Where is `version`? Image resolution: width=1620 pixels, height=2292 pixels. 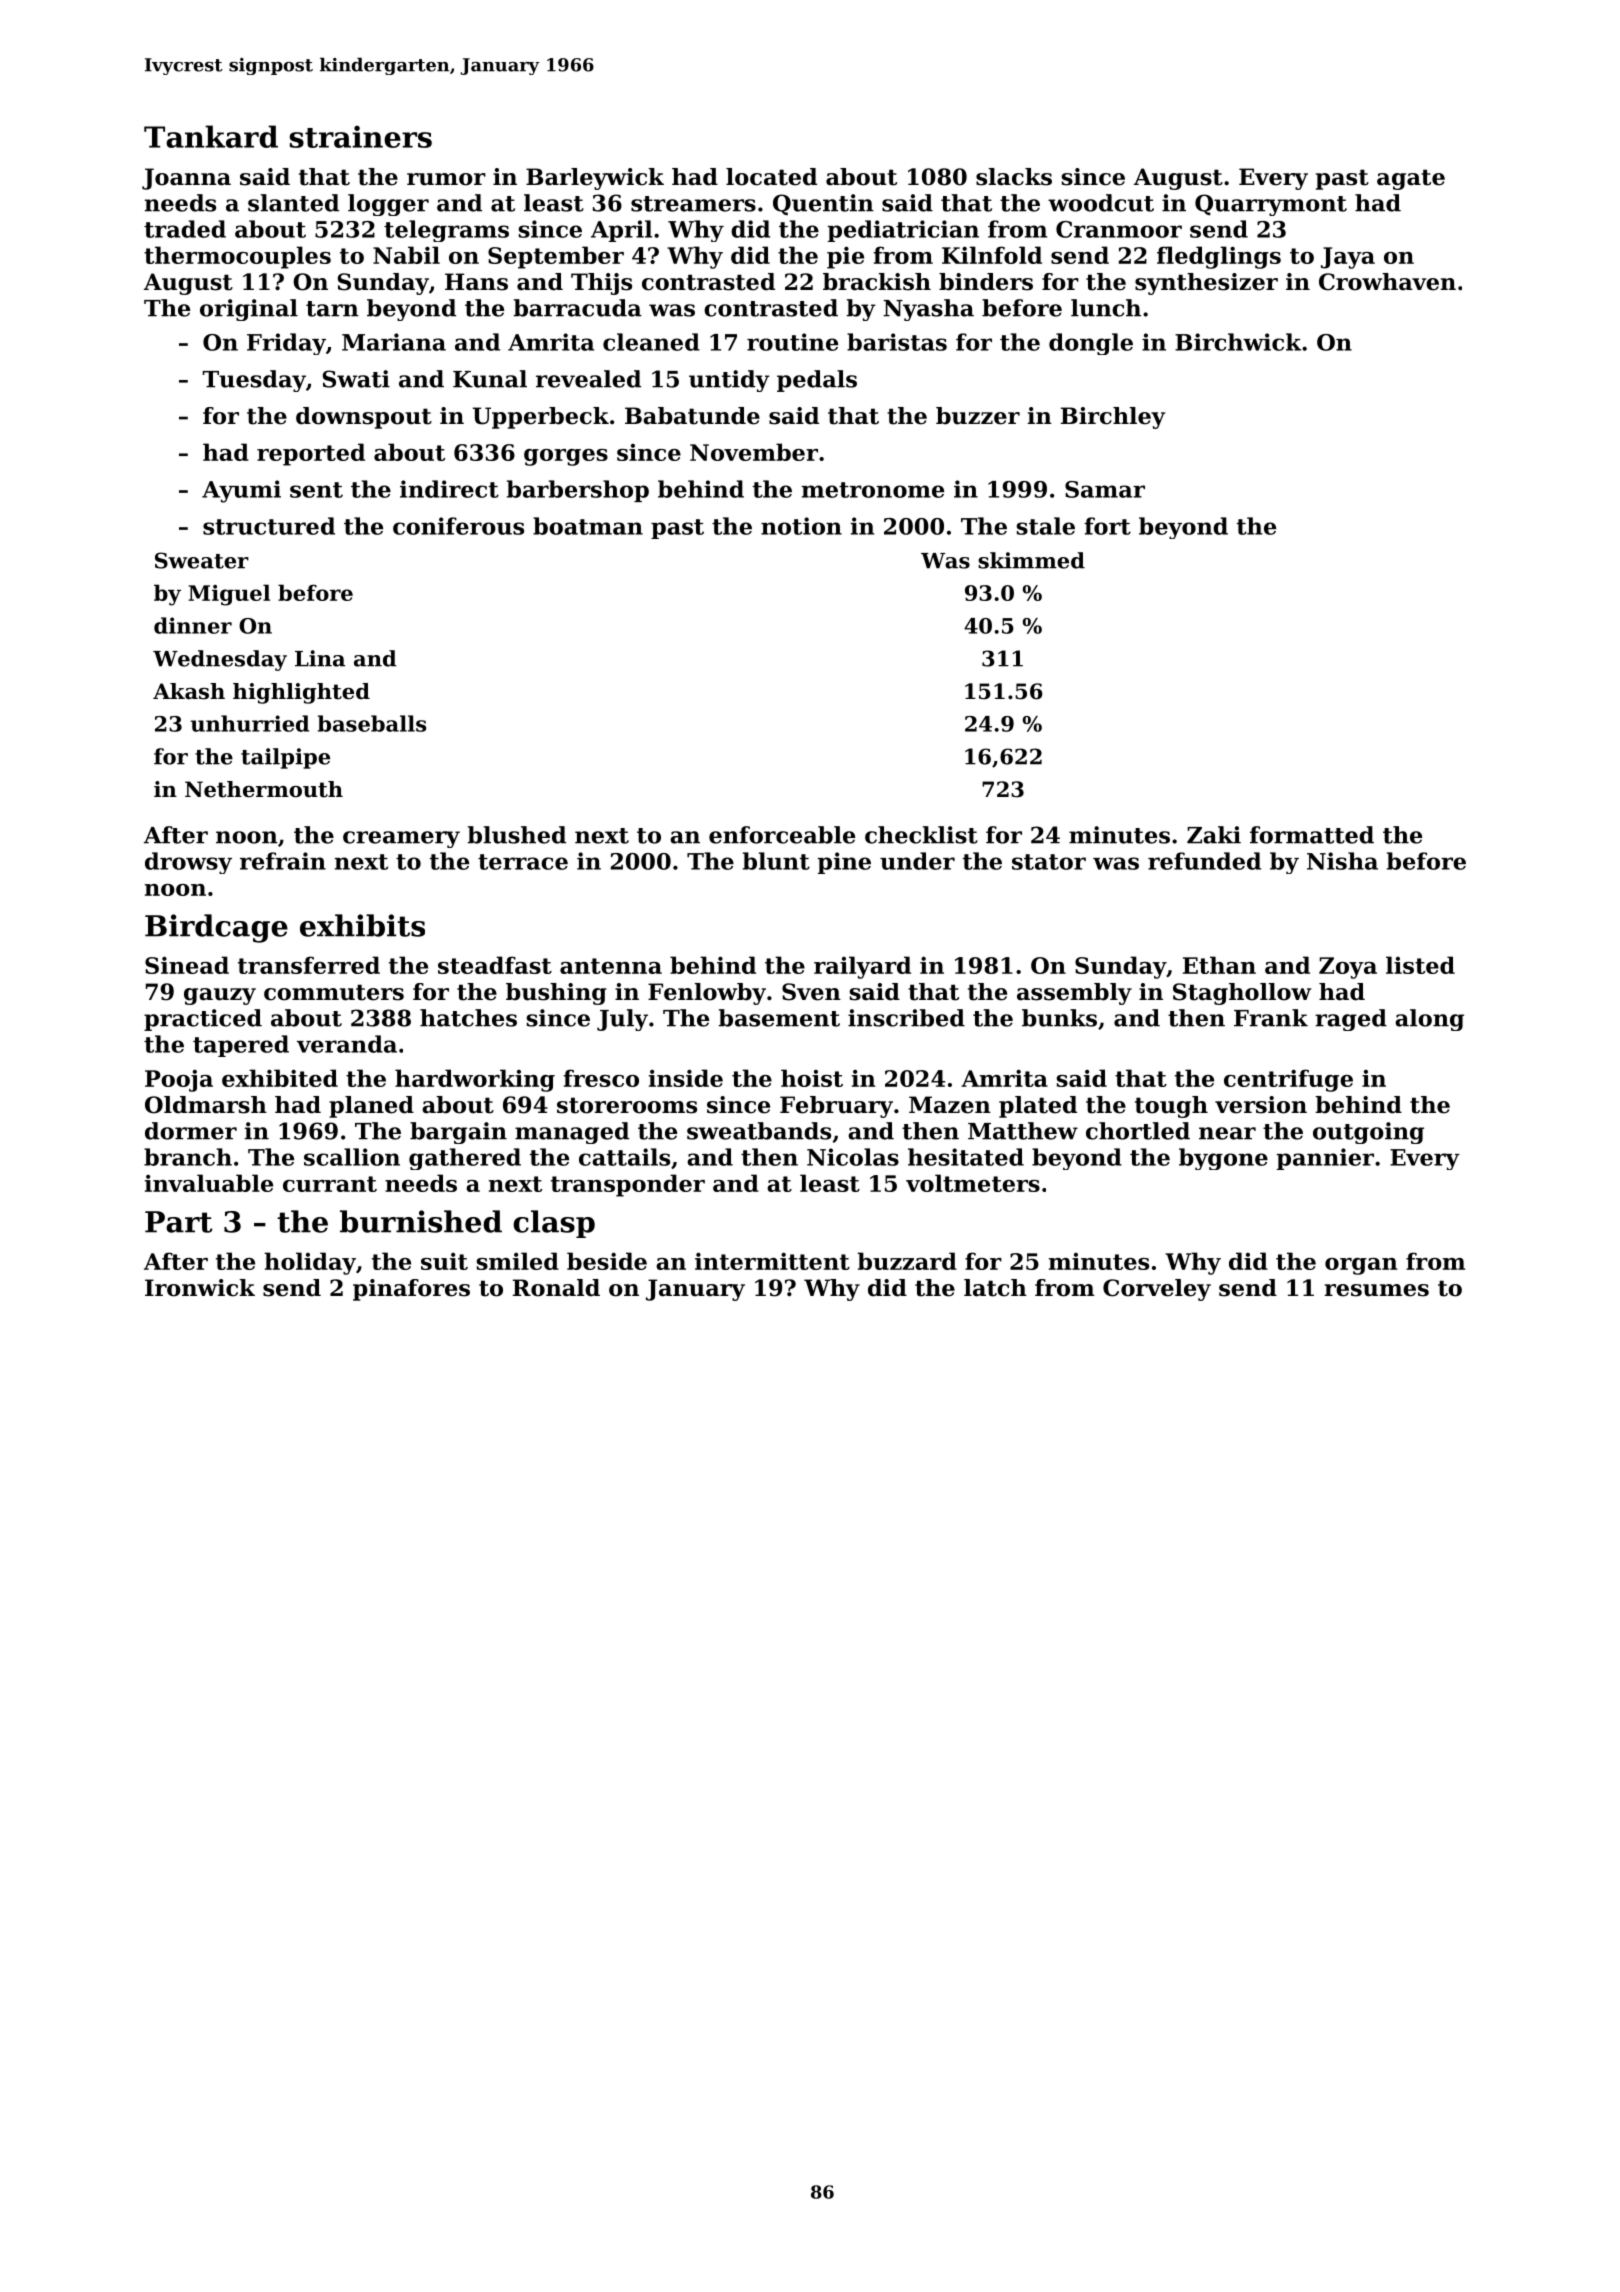 version is located at coordinates (1261, 1105).
